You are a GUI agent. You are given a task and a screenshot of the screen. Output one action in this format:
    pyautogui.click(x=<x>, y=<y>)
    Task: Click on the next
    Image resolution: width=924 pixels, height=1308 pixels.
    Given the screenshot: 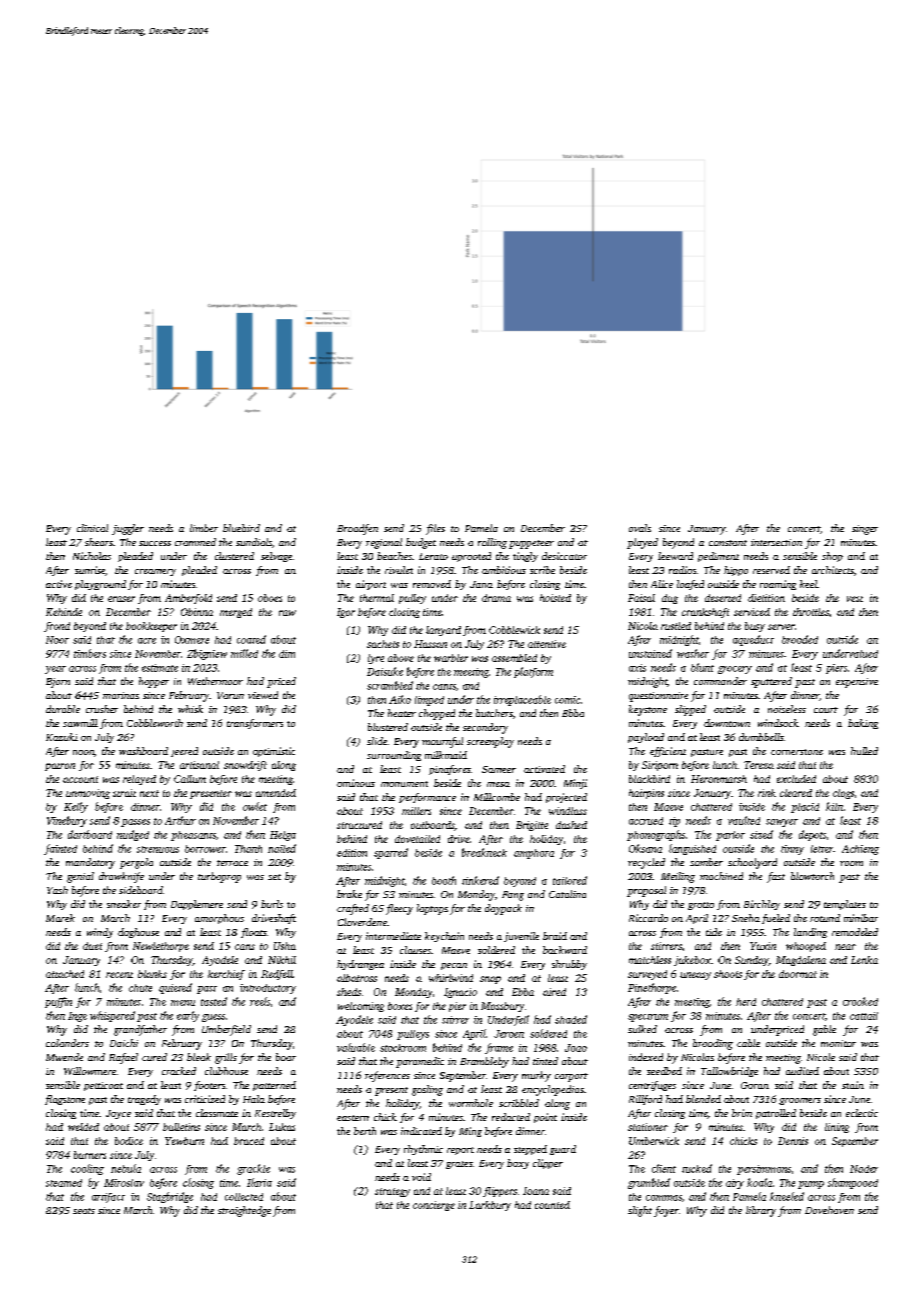 What is the action you would take?
    pyautogui.click(x=149, y=793)
